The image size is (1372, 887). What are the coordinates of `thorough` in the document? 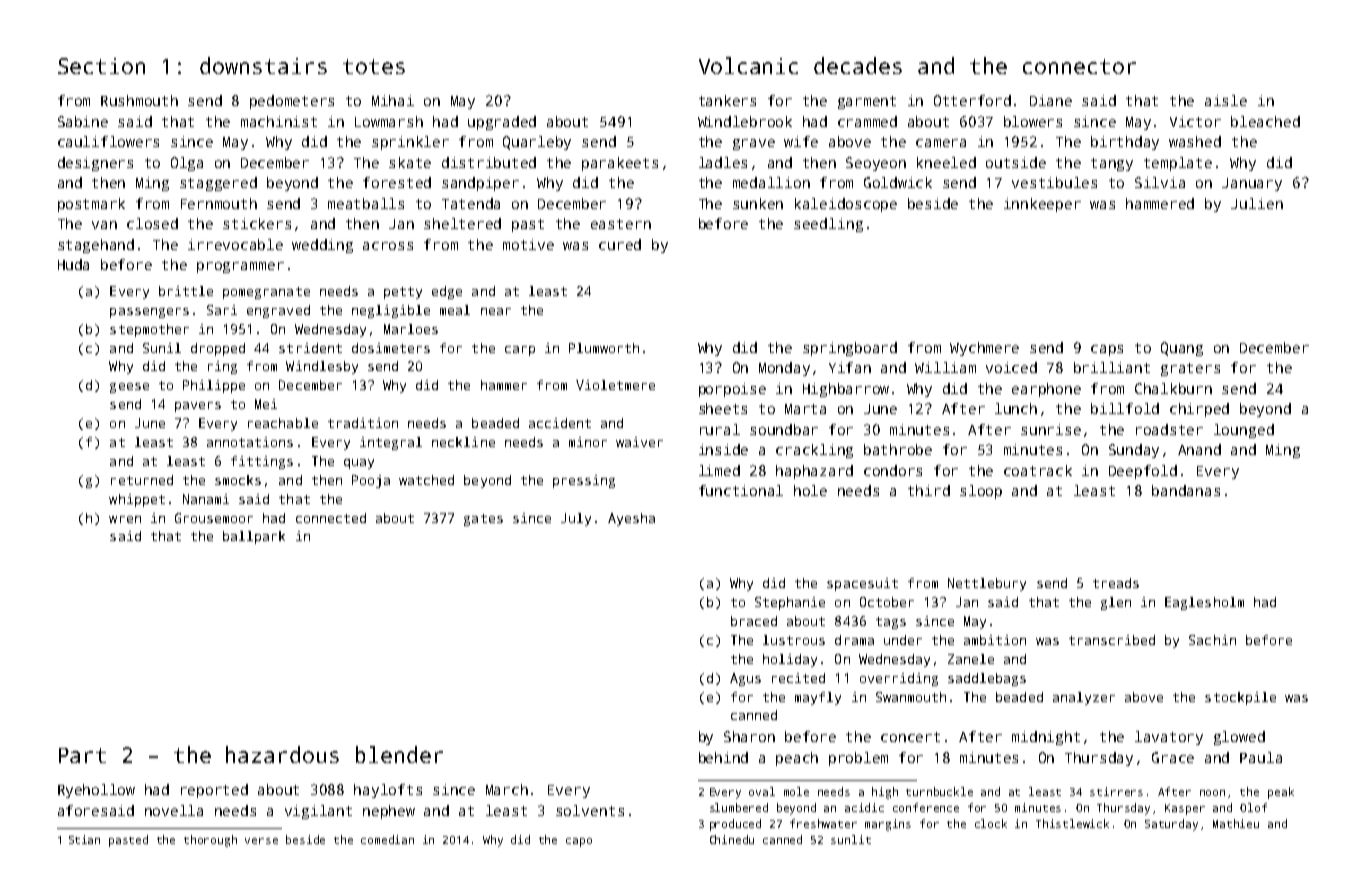 It's located at (210, 841).
